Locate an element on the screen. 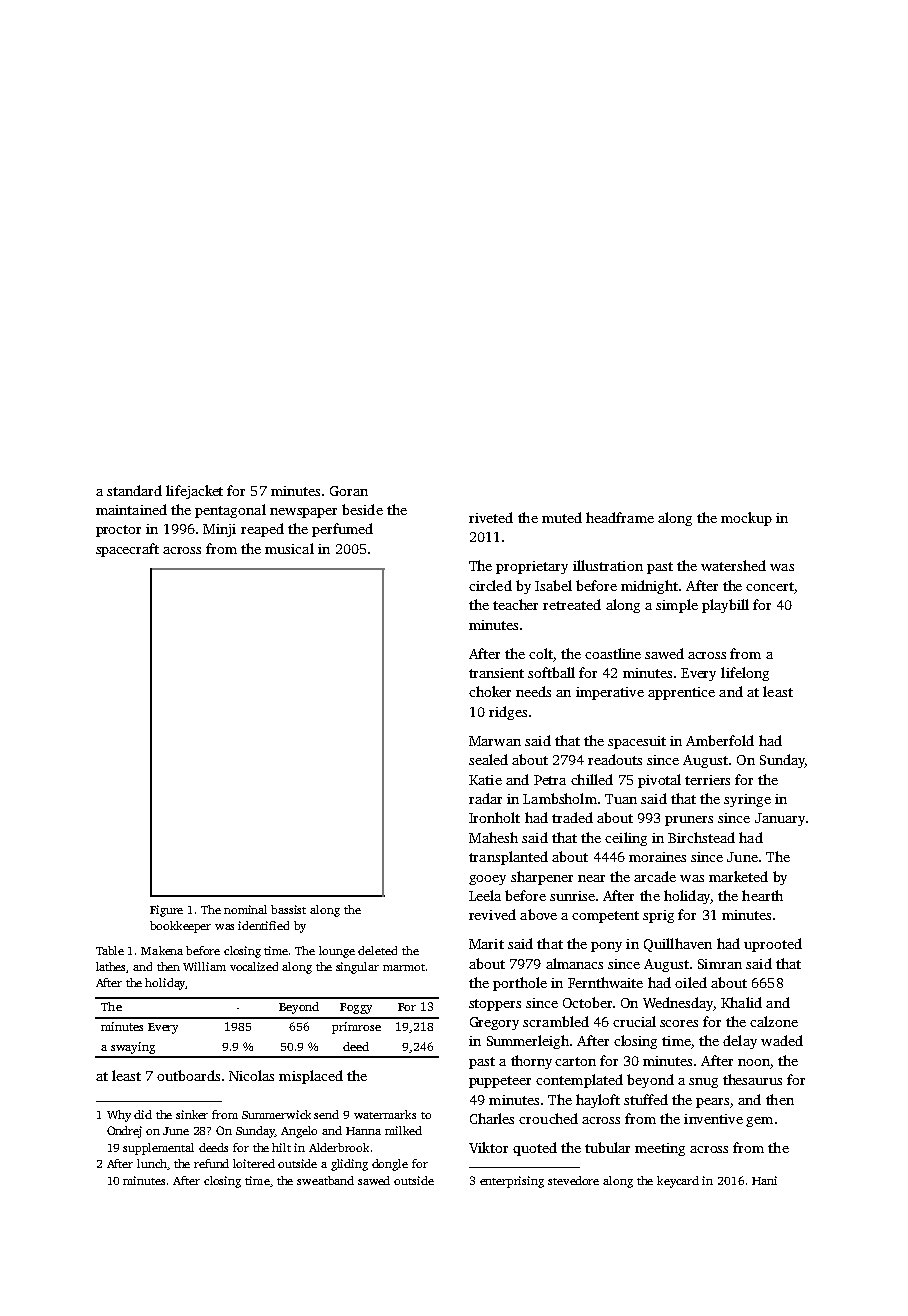 The width and height of the screenshot is (908, 1316). William is located at coordinates (204, 966).
